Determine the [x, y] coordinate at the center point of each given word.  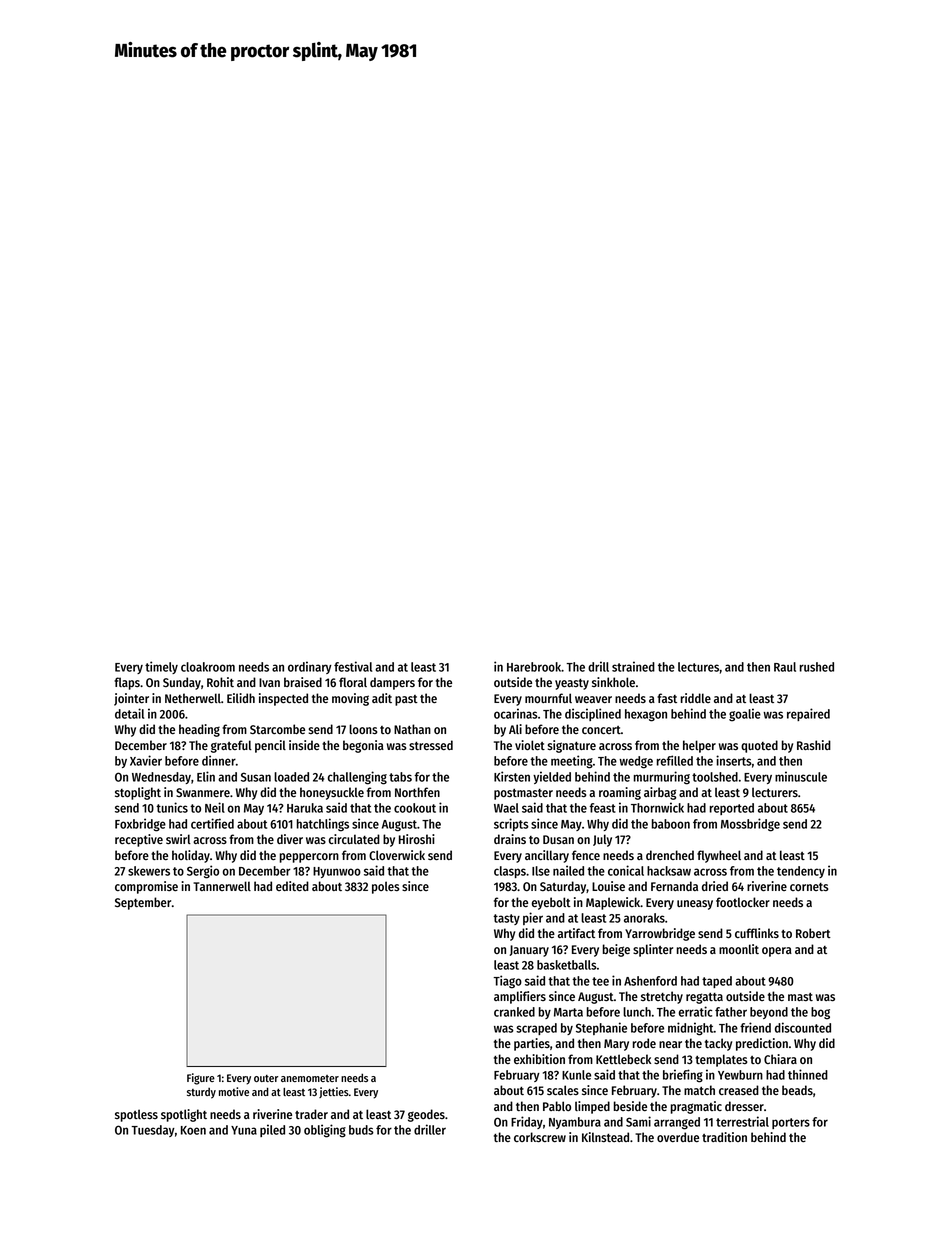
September [143, 903]
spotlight [184, 1115]
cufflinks [757, 933]
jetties [334, 1092]
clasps [510, 872]
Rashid [814, 745]
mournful [548, 698]
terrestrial [742, 1121]
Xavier [146, 760]
